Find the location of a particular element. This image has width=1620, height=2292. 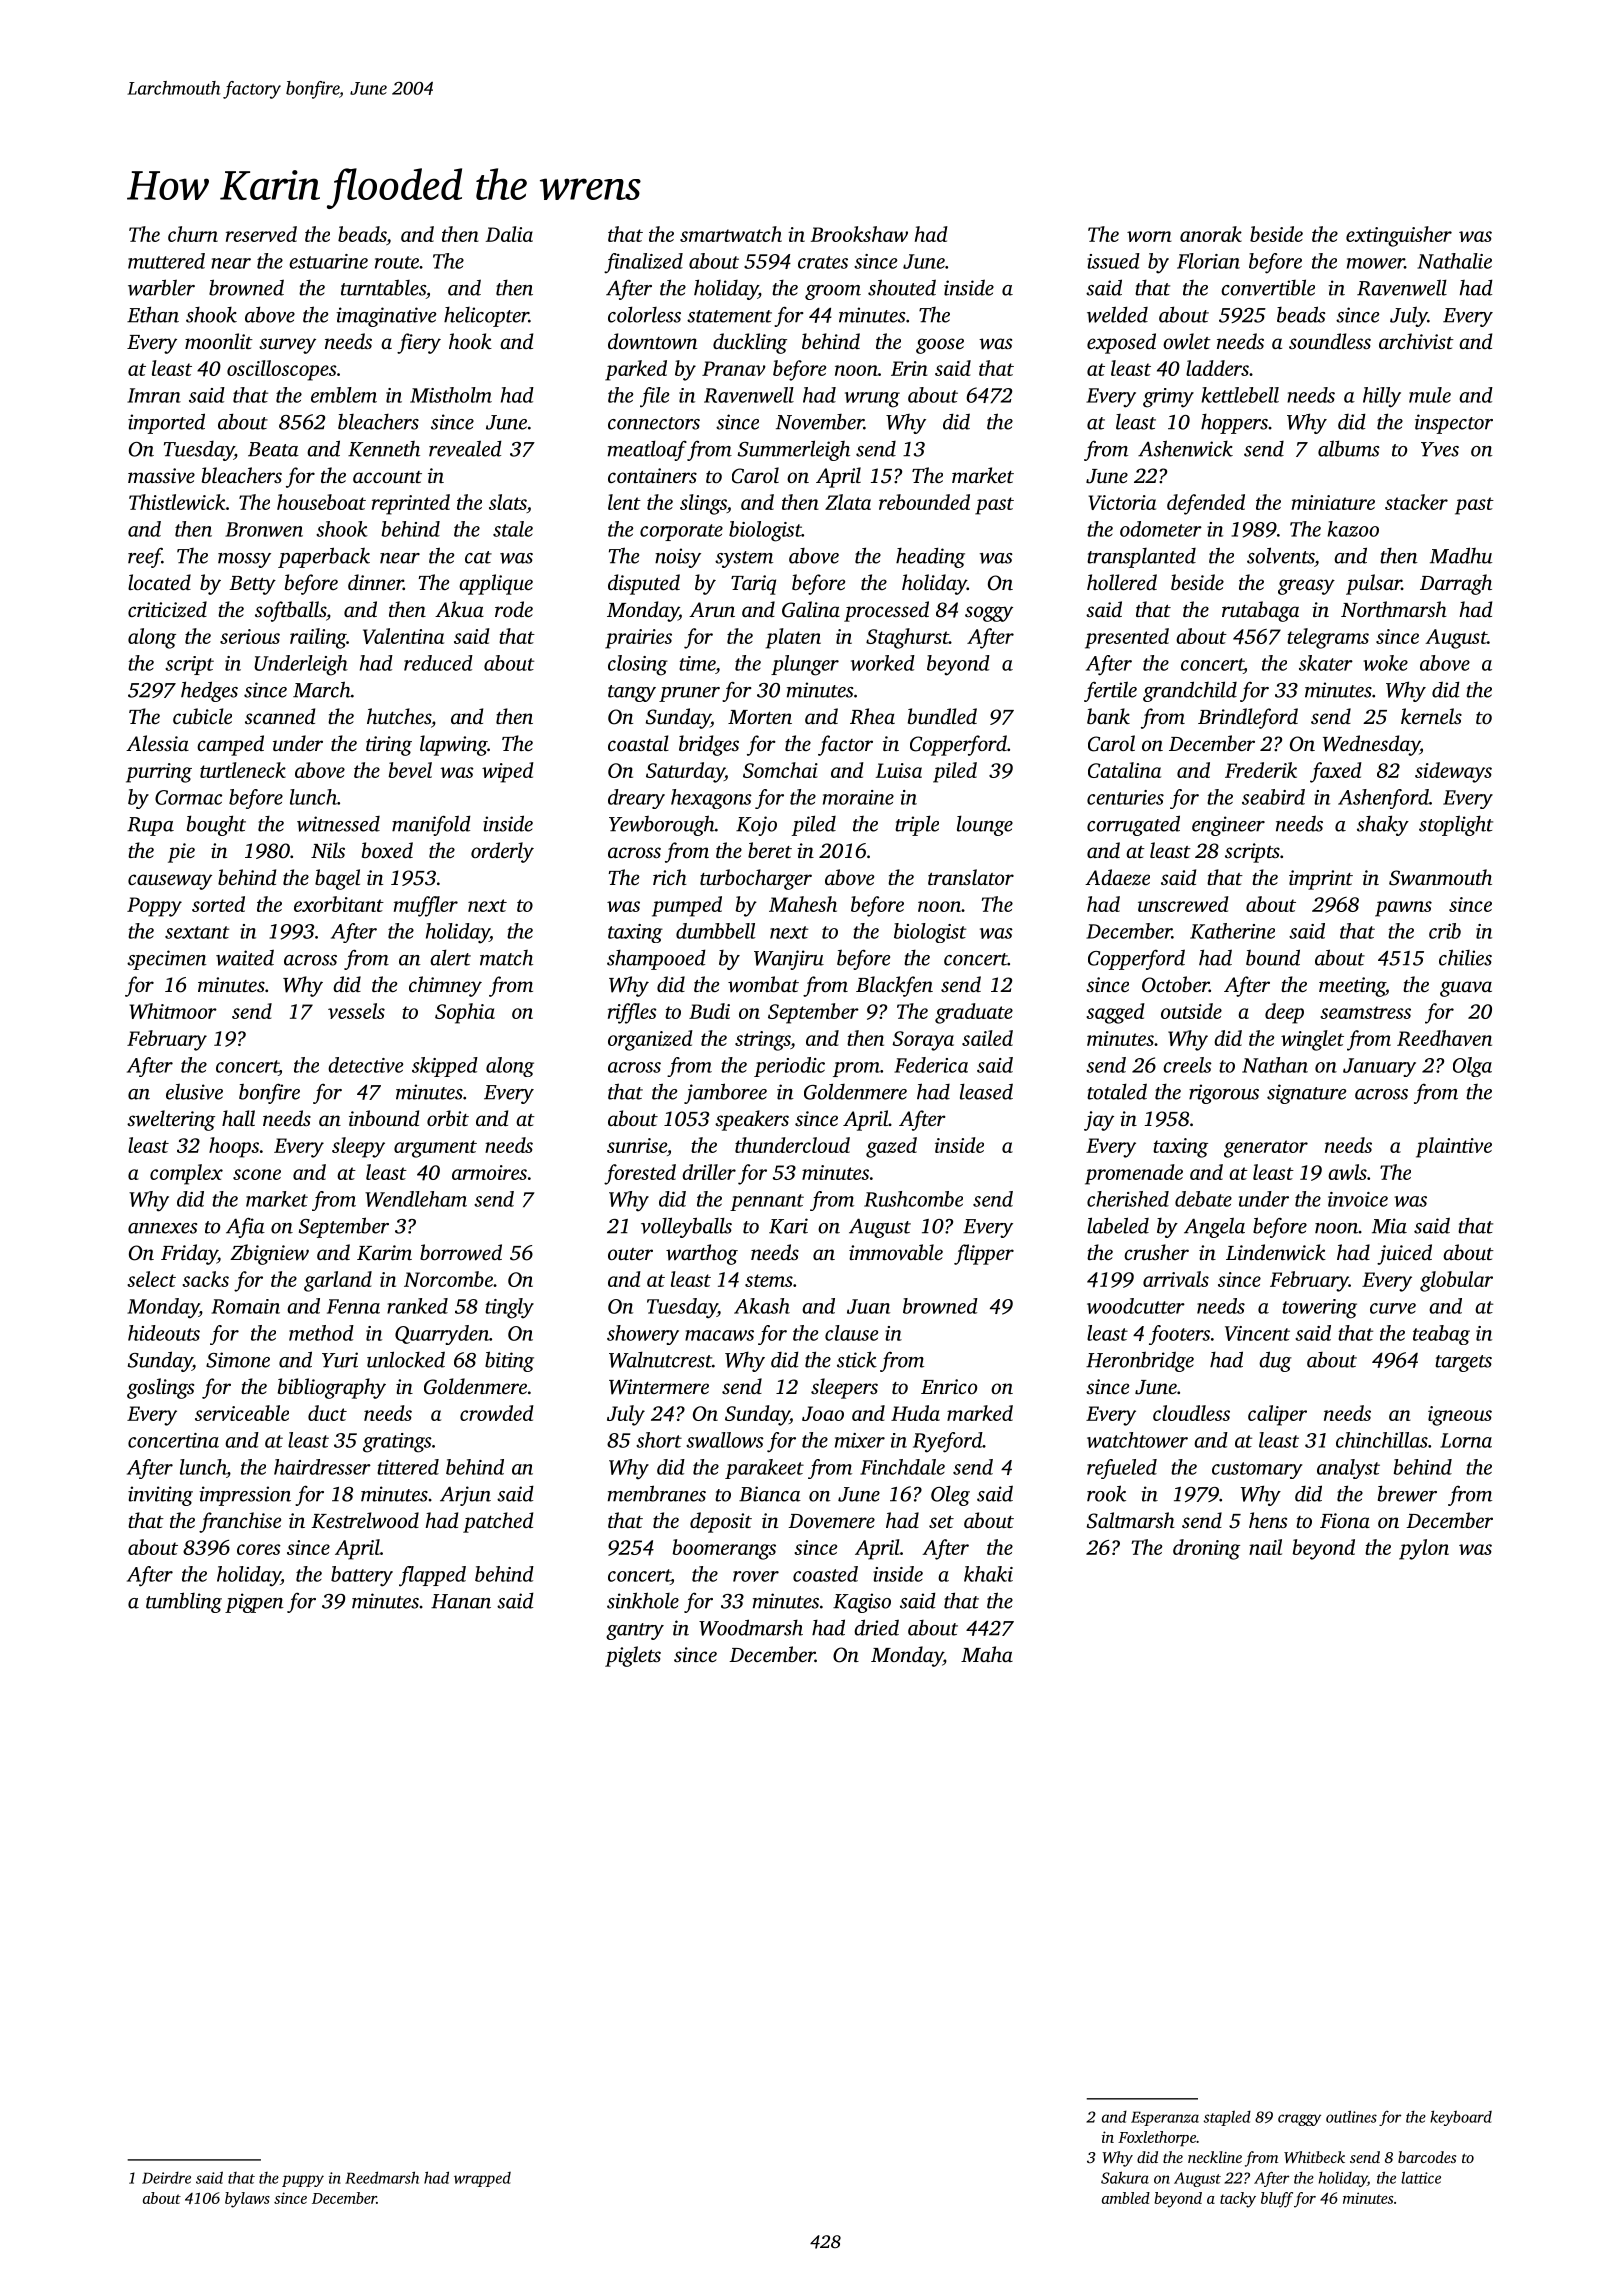

igneous is located at coordinates (1460, 1416).
